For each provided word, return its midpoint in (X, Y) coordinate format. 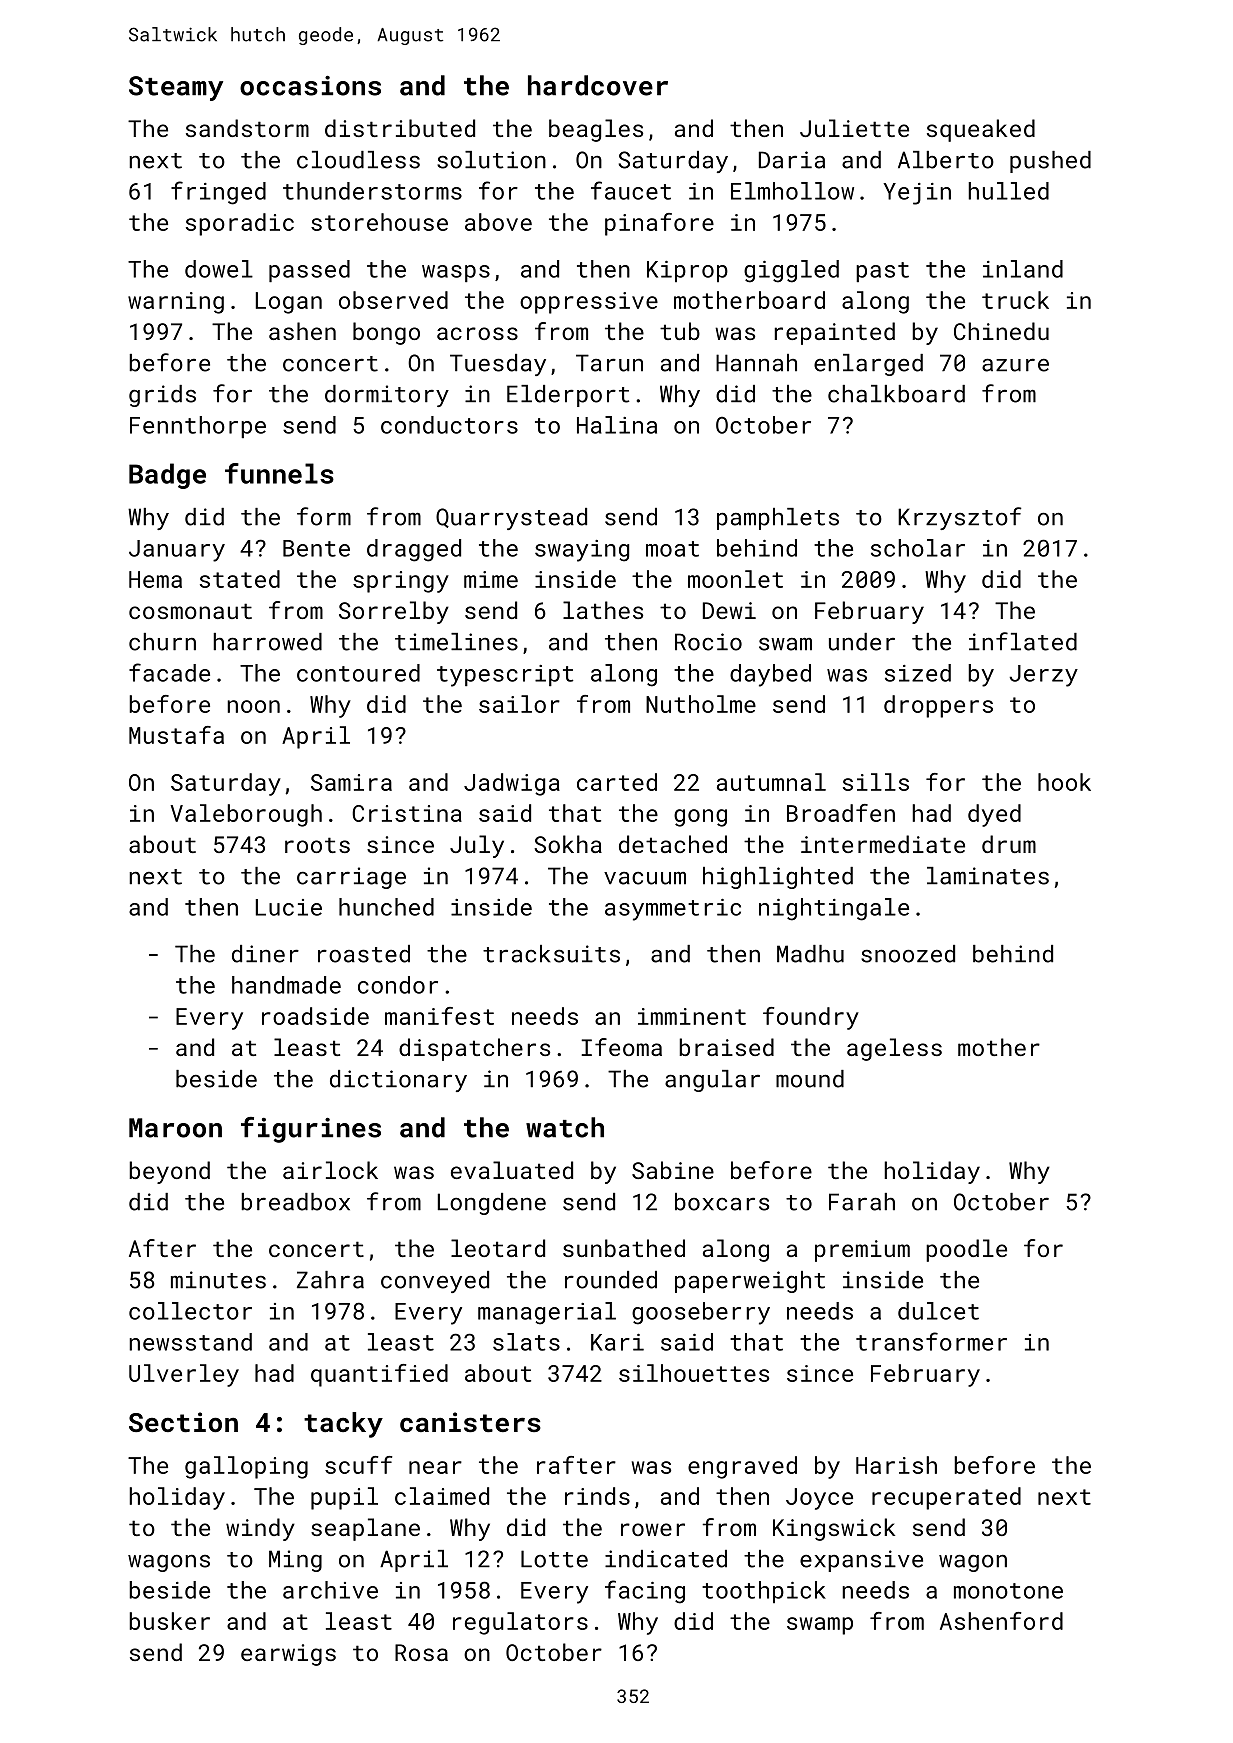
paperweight (750, 1282)
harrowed (267, 642)
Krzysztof (959, 518)
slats (526, 1342)
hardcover (598, 85)
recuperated (946, 1498)
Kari (617, 1342)
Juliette (854, 128)
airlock (330, 1170)
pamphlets (778, 519)
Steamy (176, 88)
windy (260, 1529)
